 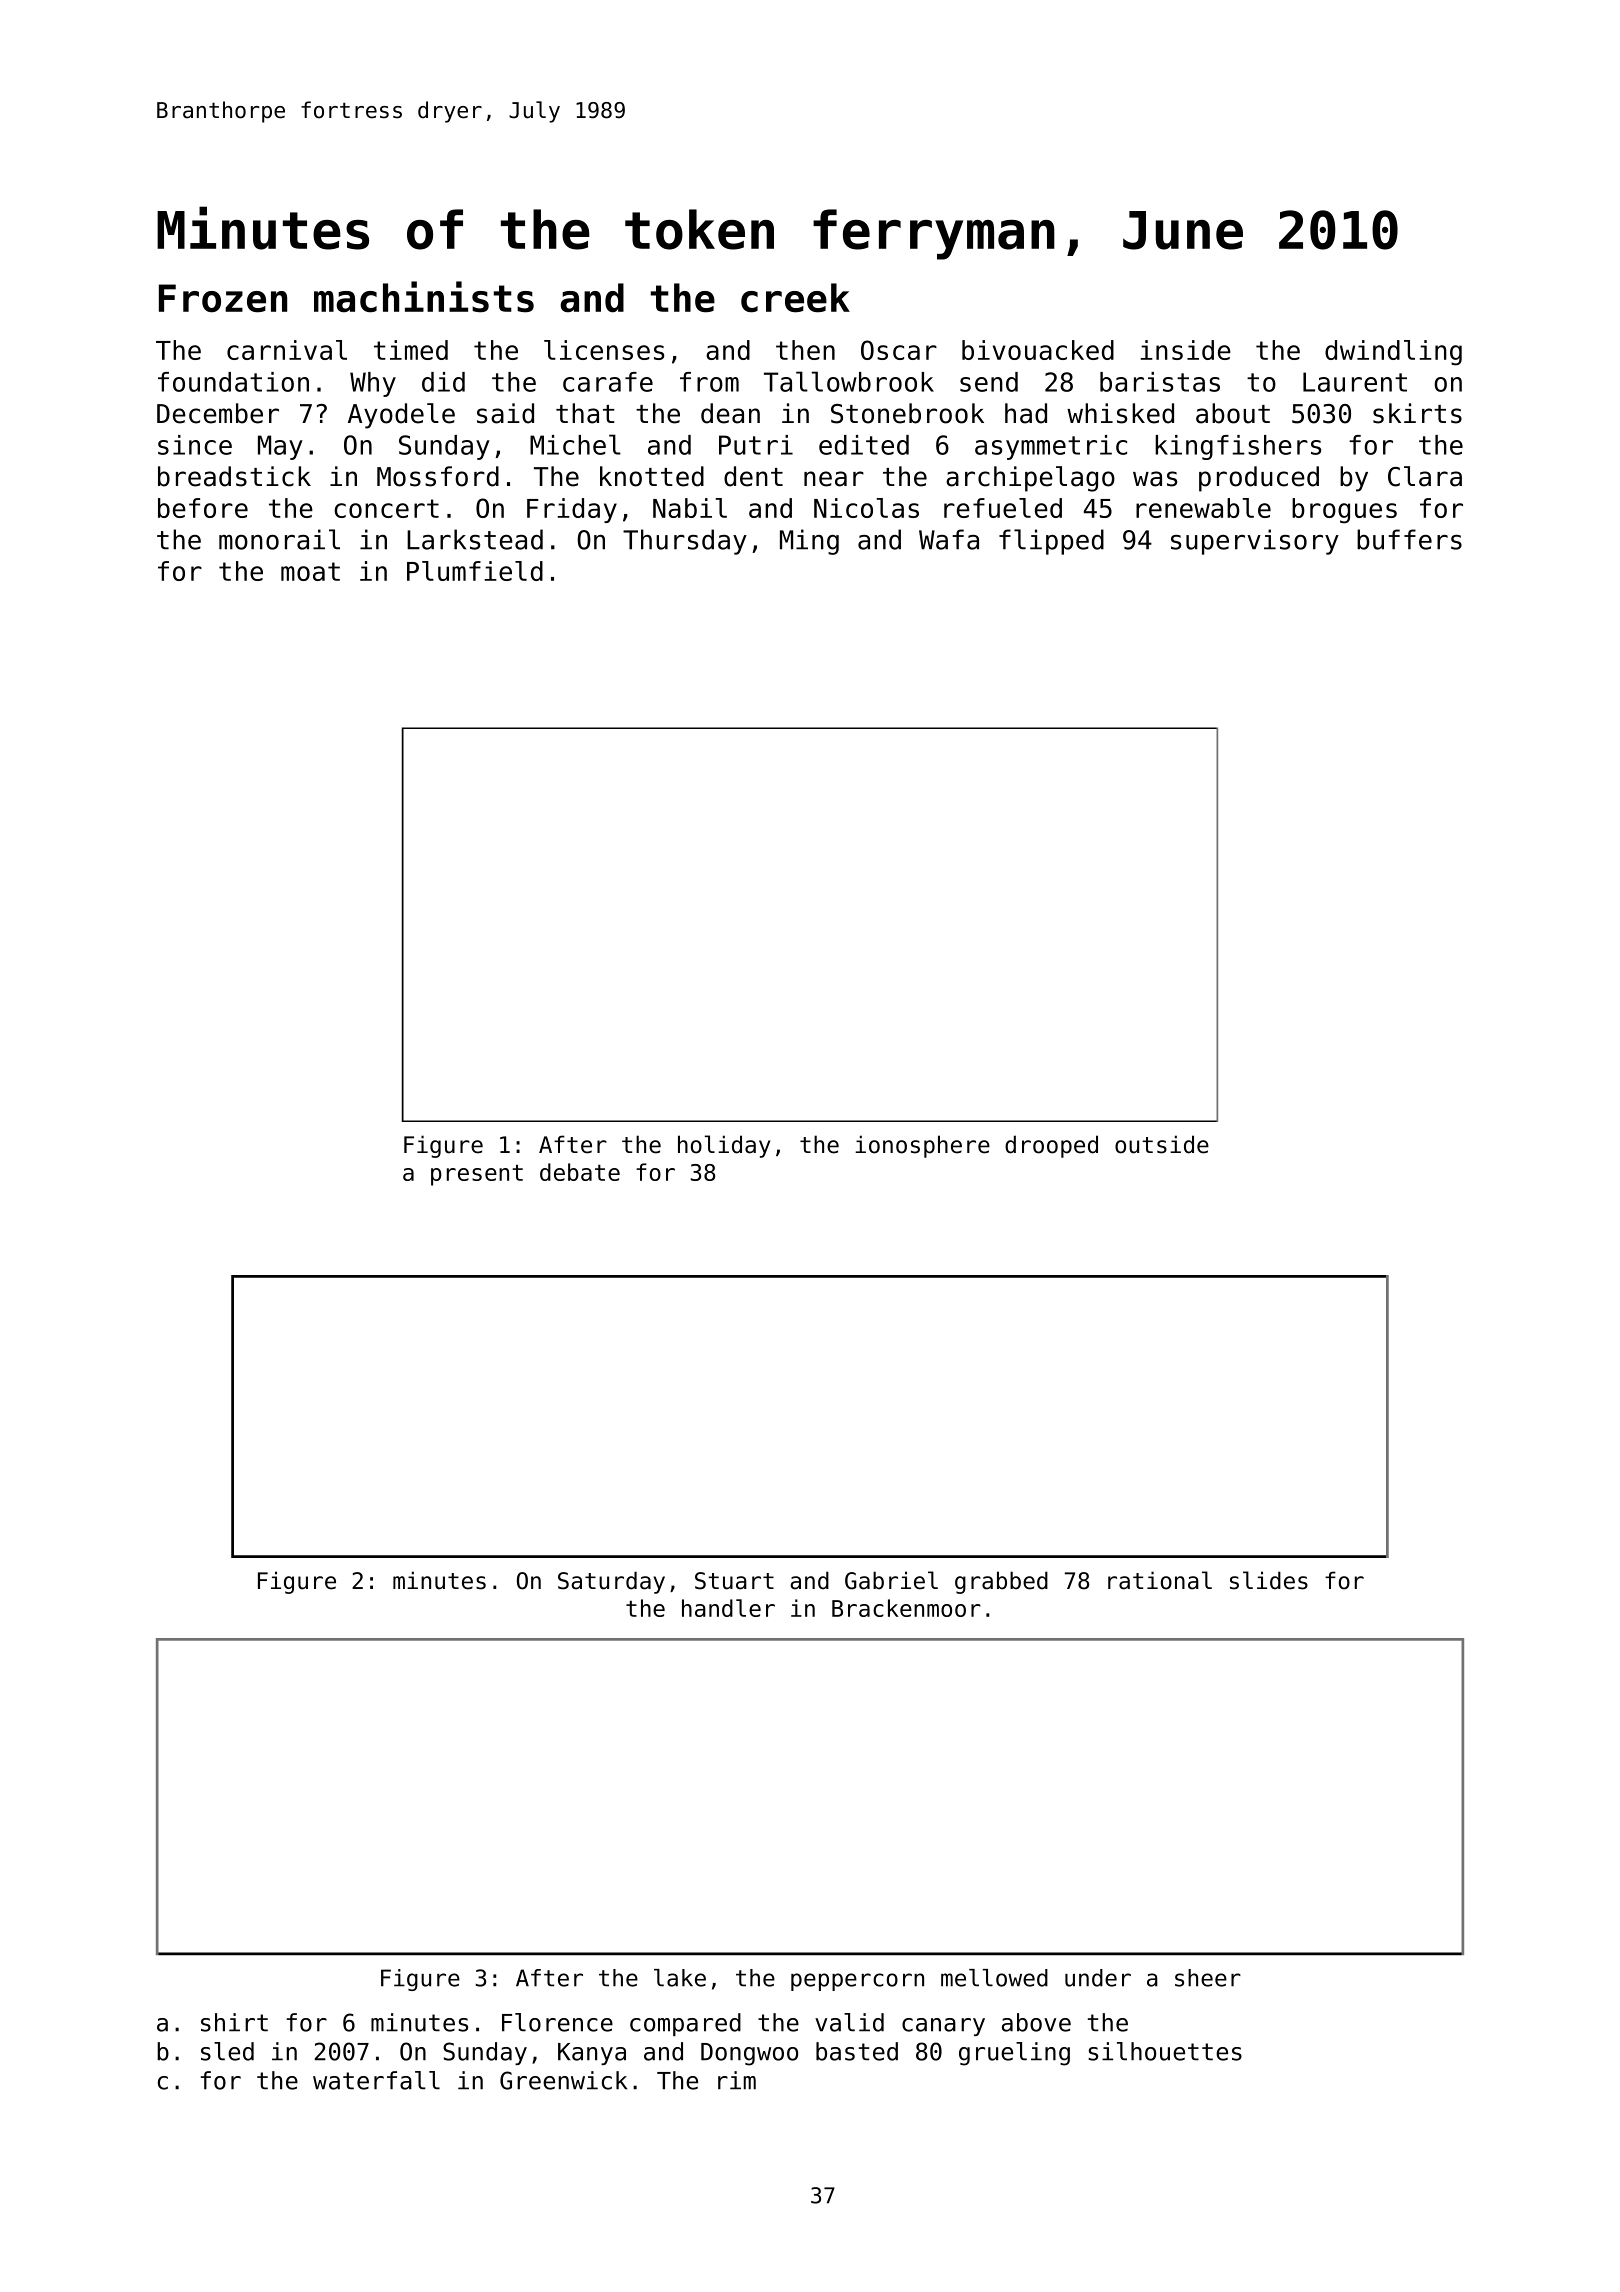 I want to click on Saturday, so click(x=611, y=1582).
